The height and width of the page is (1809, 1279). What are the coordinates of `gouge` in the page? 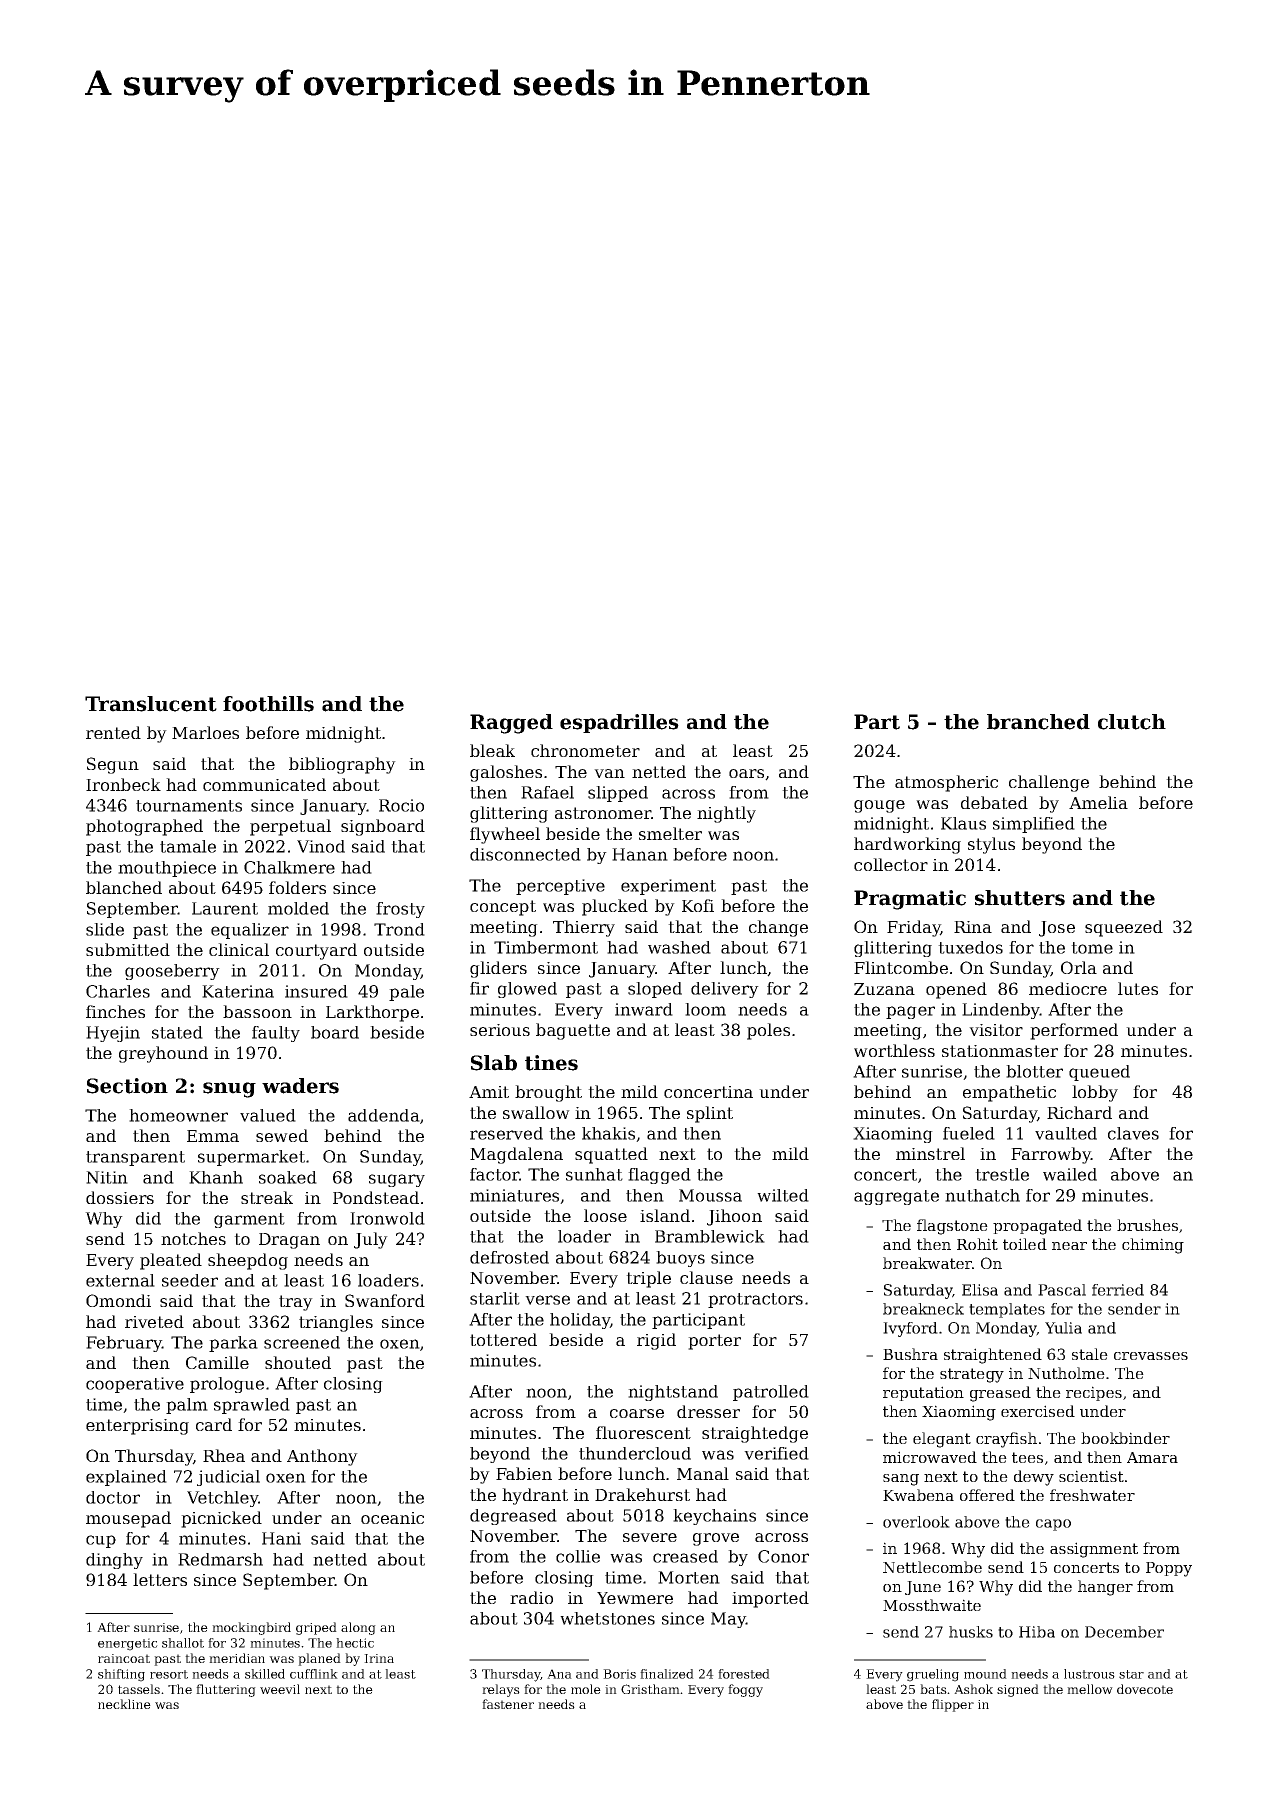 It's located at (879, 806).
